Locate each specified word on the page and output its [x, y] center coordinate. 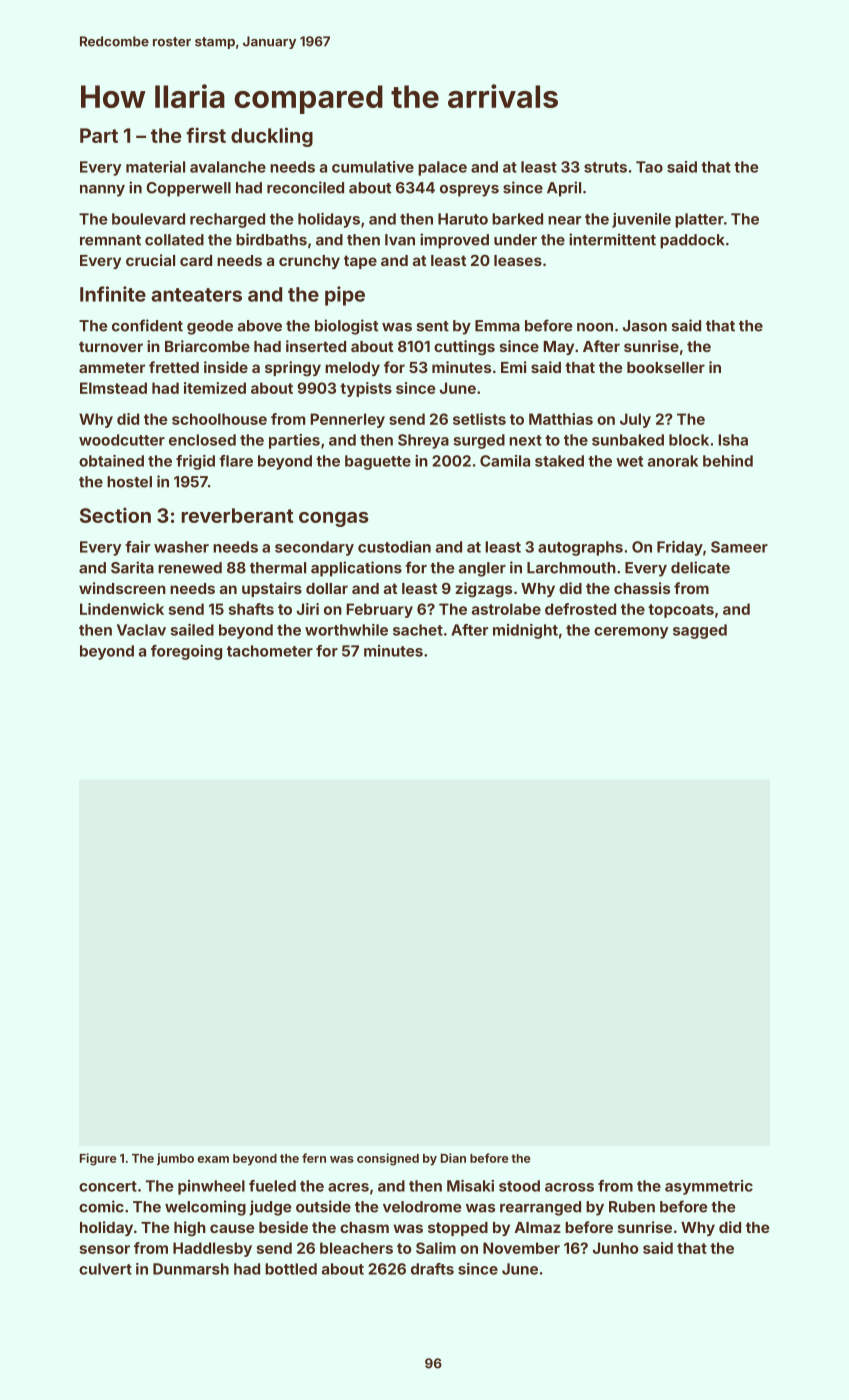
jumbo [175, 1159]
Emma [497, 326]
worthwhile [346, 630]
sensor [105, 1249]
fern [314, 1158]
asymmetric [709, 1187]
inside [226, 367]
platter [699, 220]
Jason [645, 326]
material [155, 167]
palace [442, 168]
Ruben [632, 1207]
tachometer [270, 651]
